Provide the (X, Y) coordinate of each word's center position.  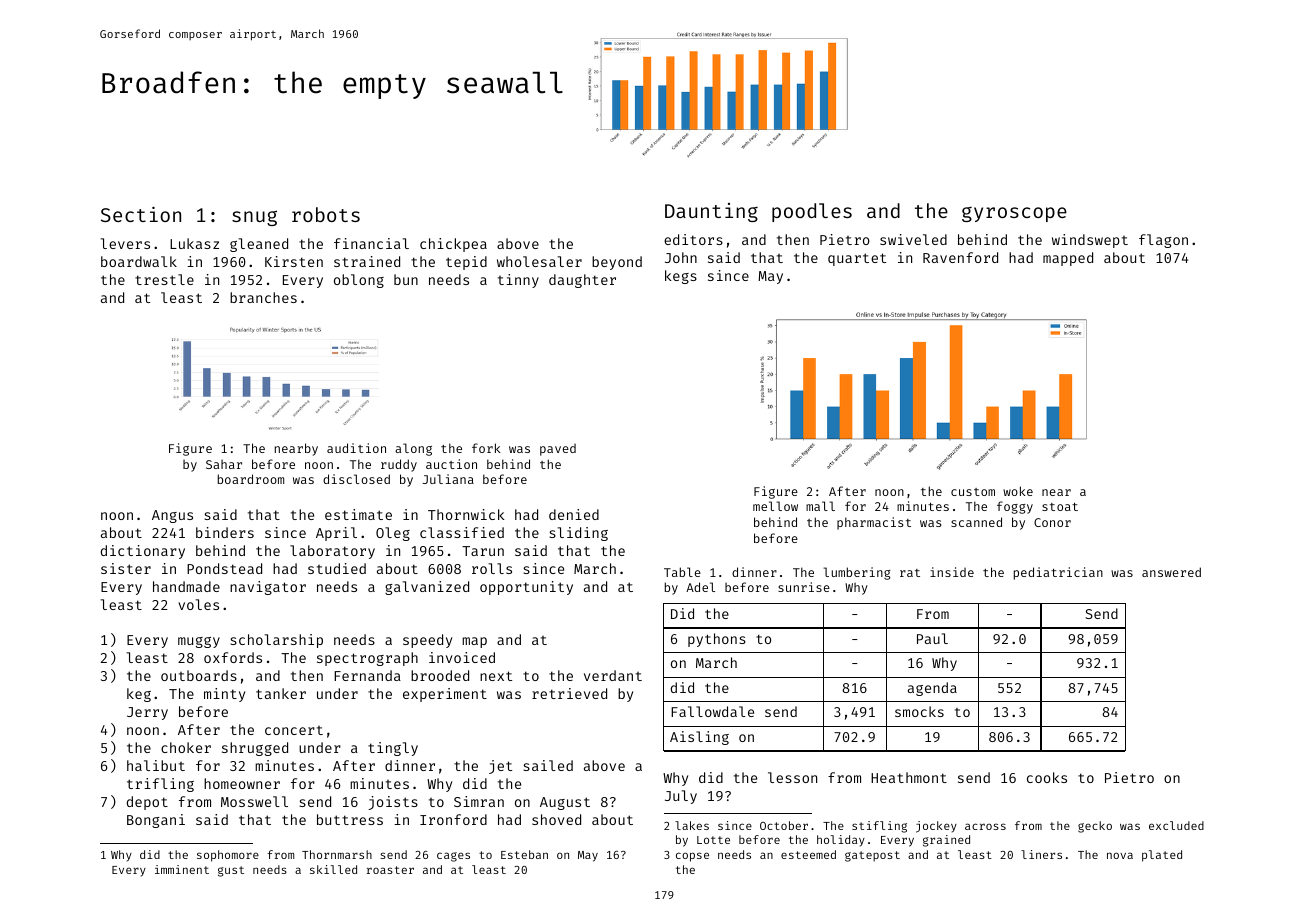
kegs (681, 277)
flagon (1163, 241)
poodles (812, 212)
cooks (1047, 777)
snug (254, 218)
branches (263, 297)
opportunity (526, 588)
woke (1018, 491)
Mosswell (254, 801)
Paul (932, 638)
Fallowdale (712, 711)
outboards (199, 675)
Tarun (483, 551)
